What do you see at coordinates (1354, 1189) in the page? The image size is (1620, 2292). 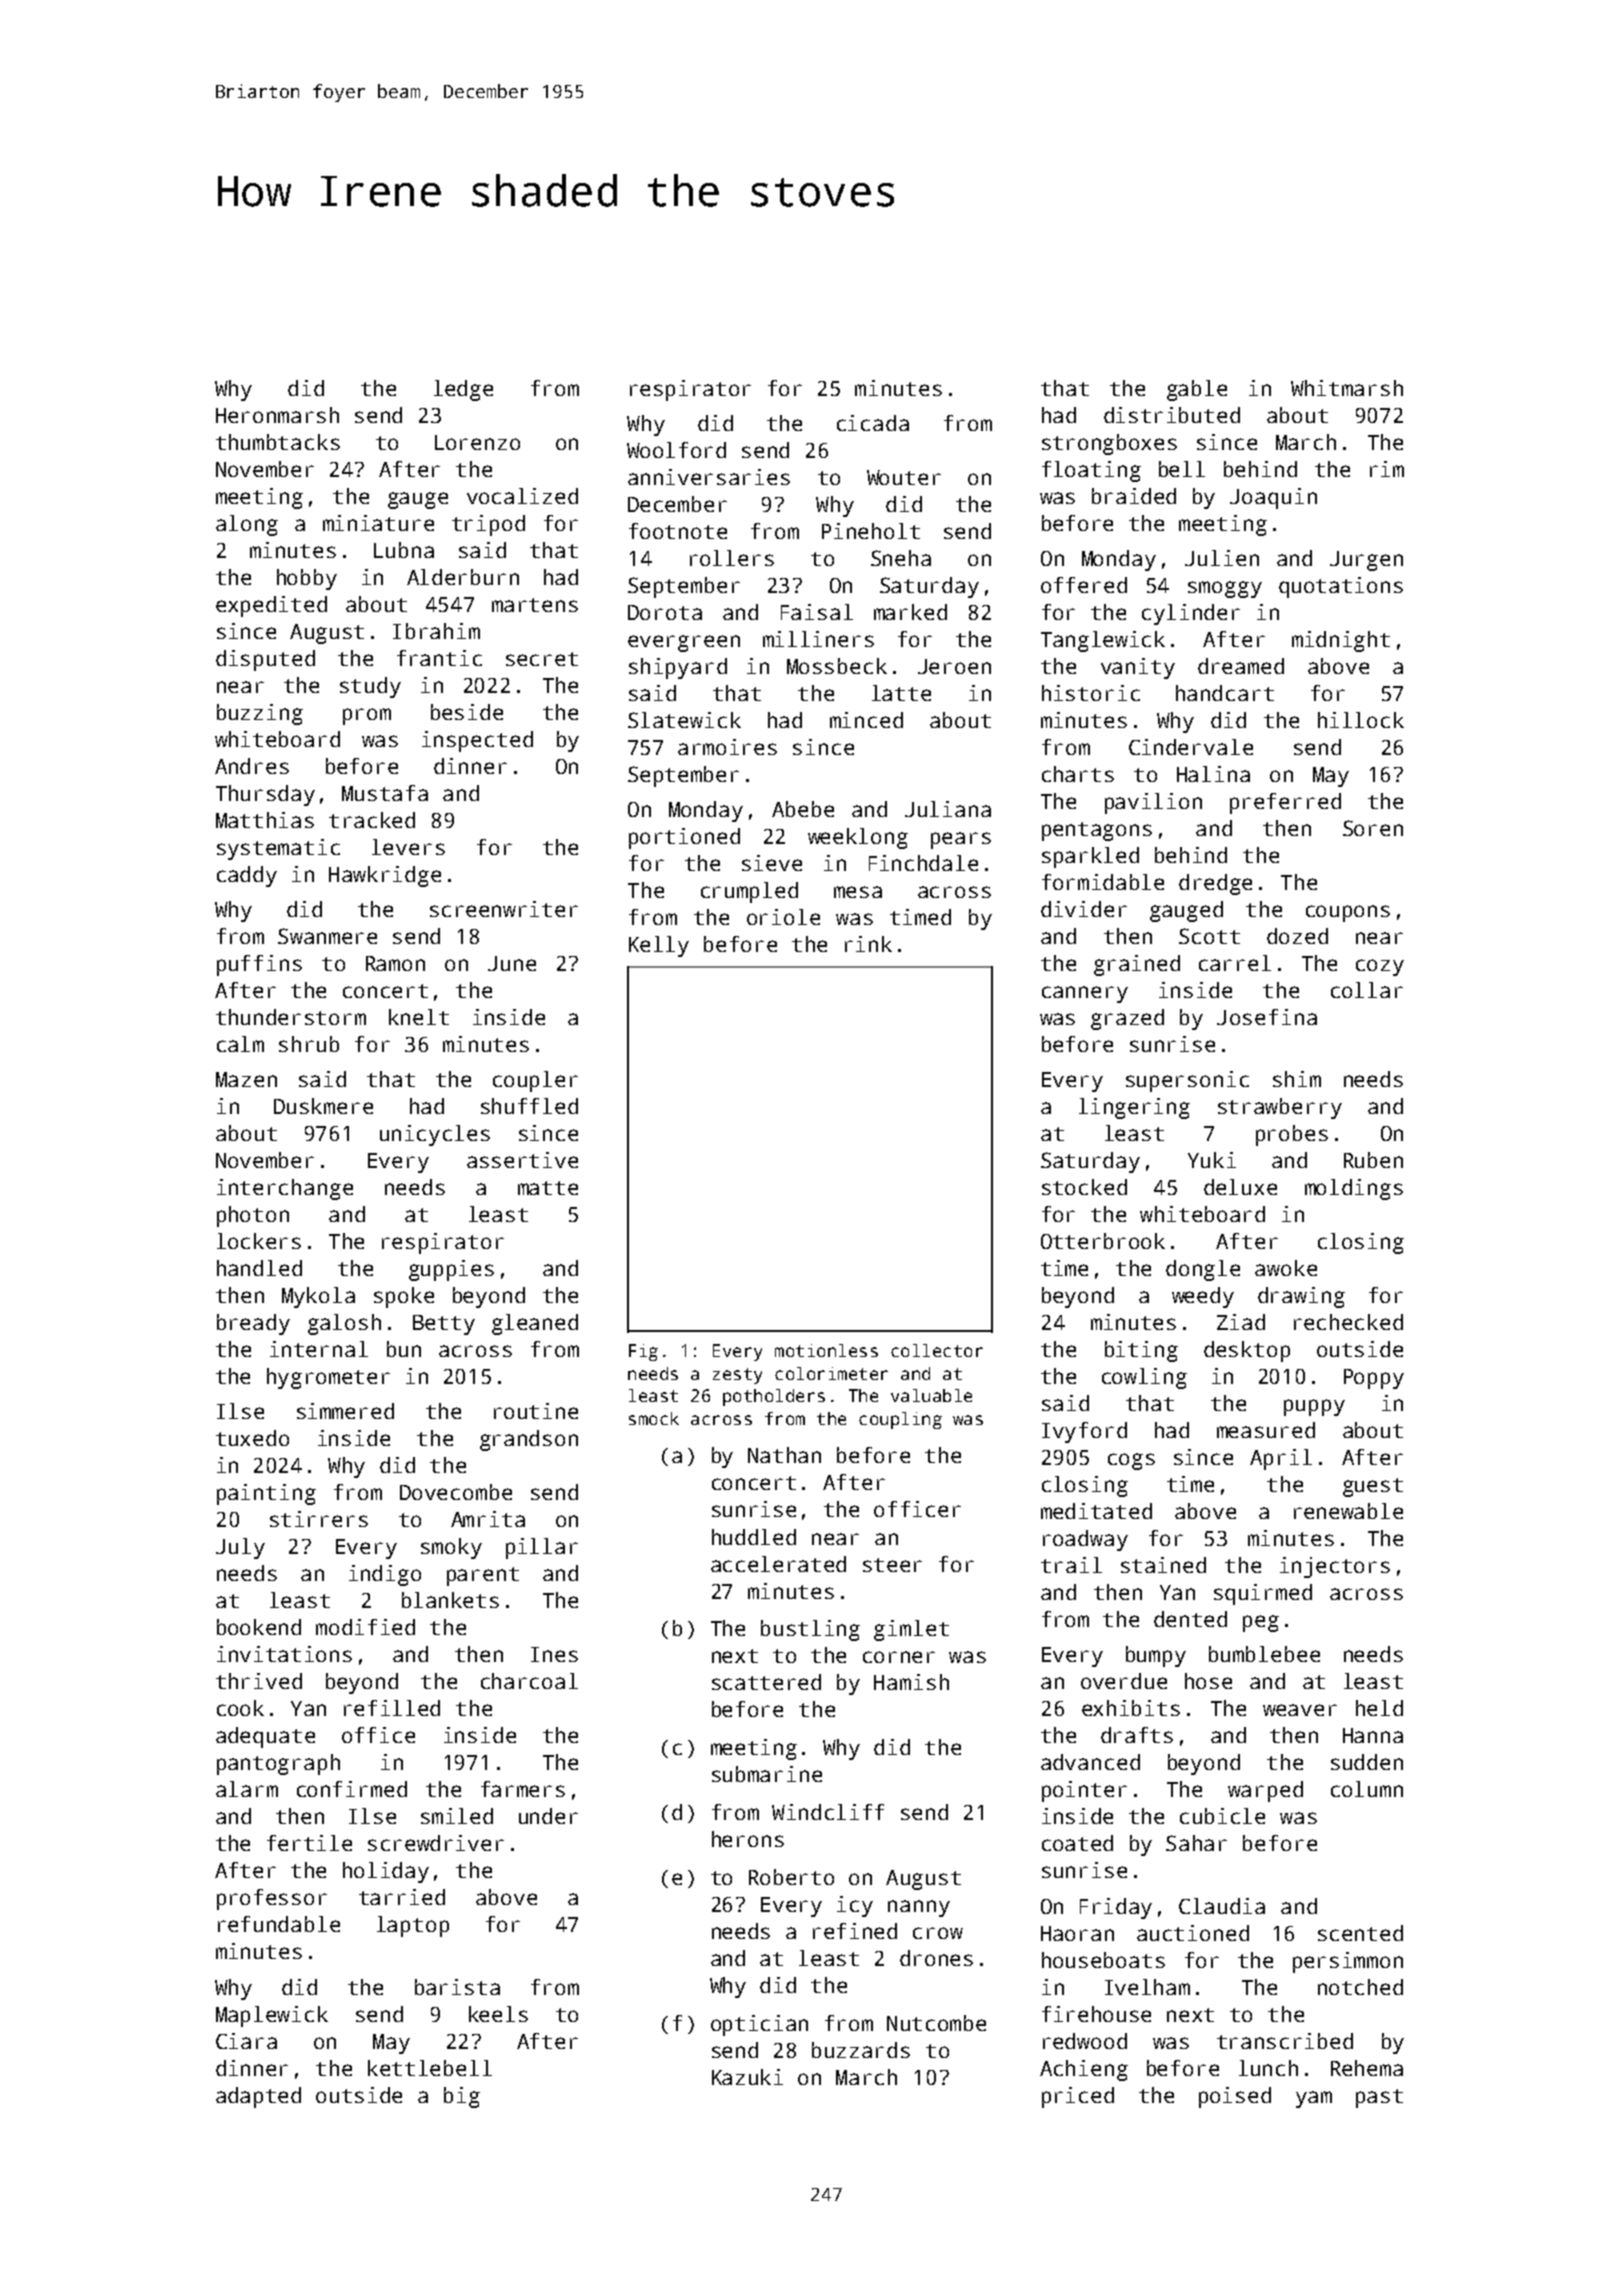 I see `moldings` at bounding box center [1354, 1189].
